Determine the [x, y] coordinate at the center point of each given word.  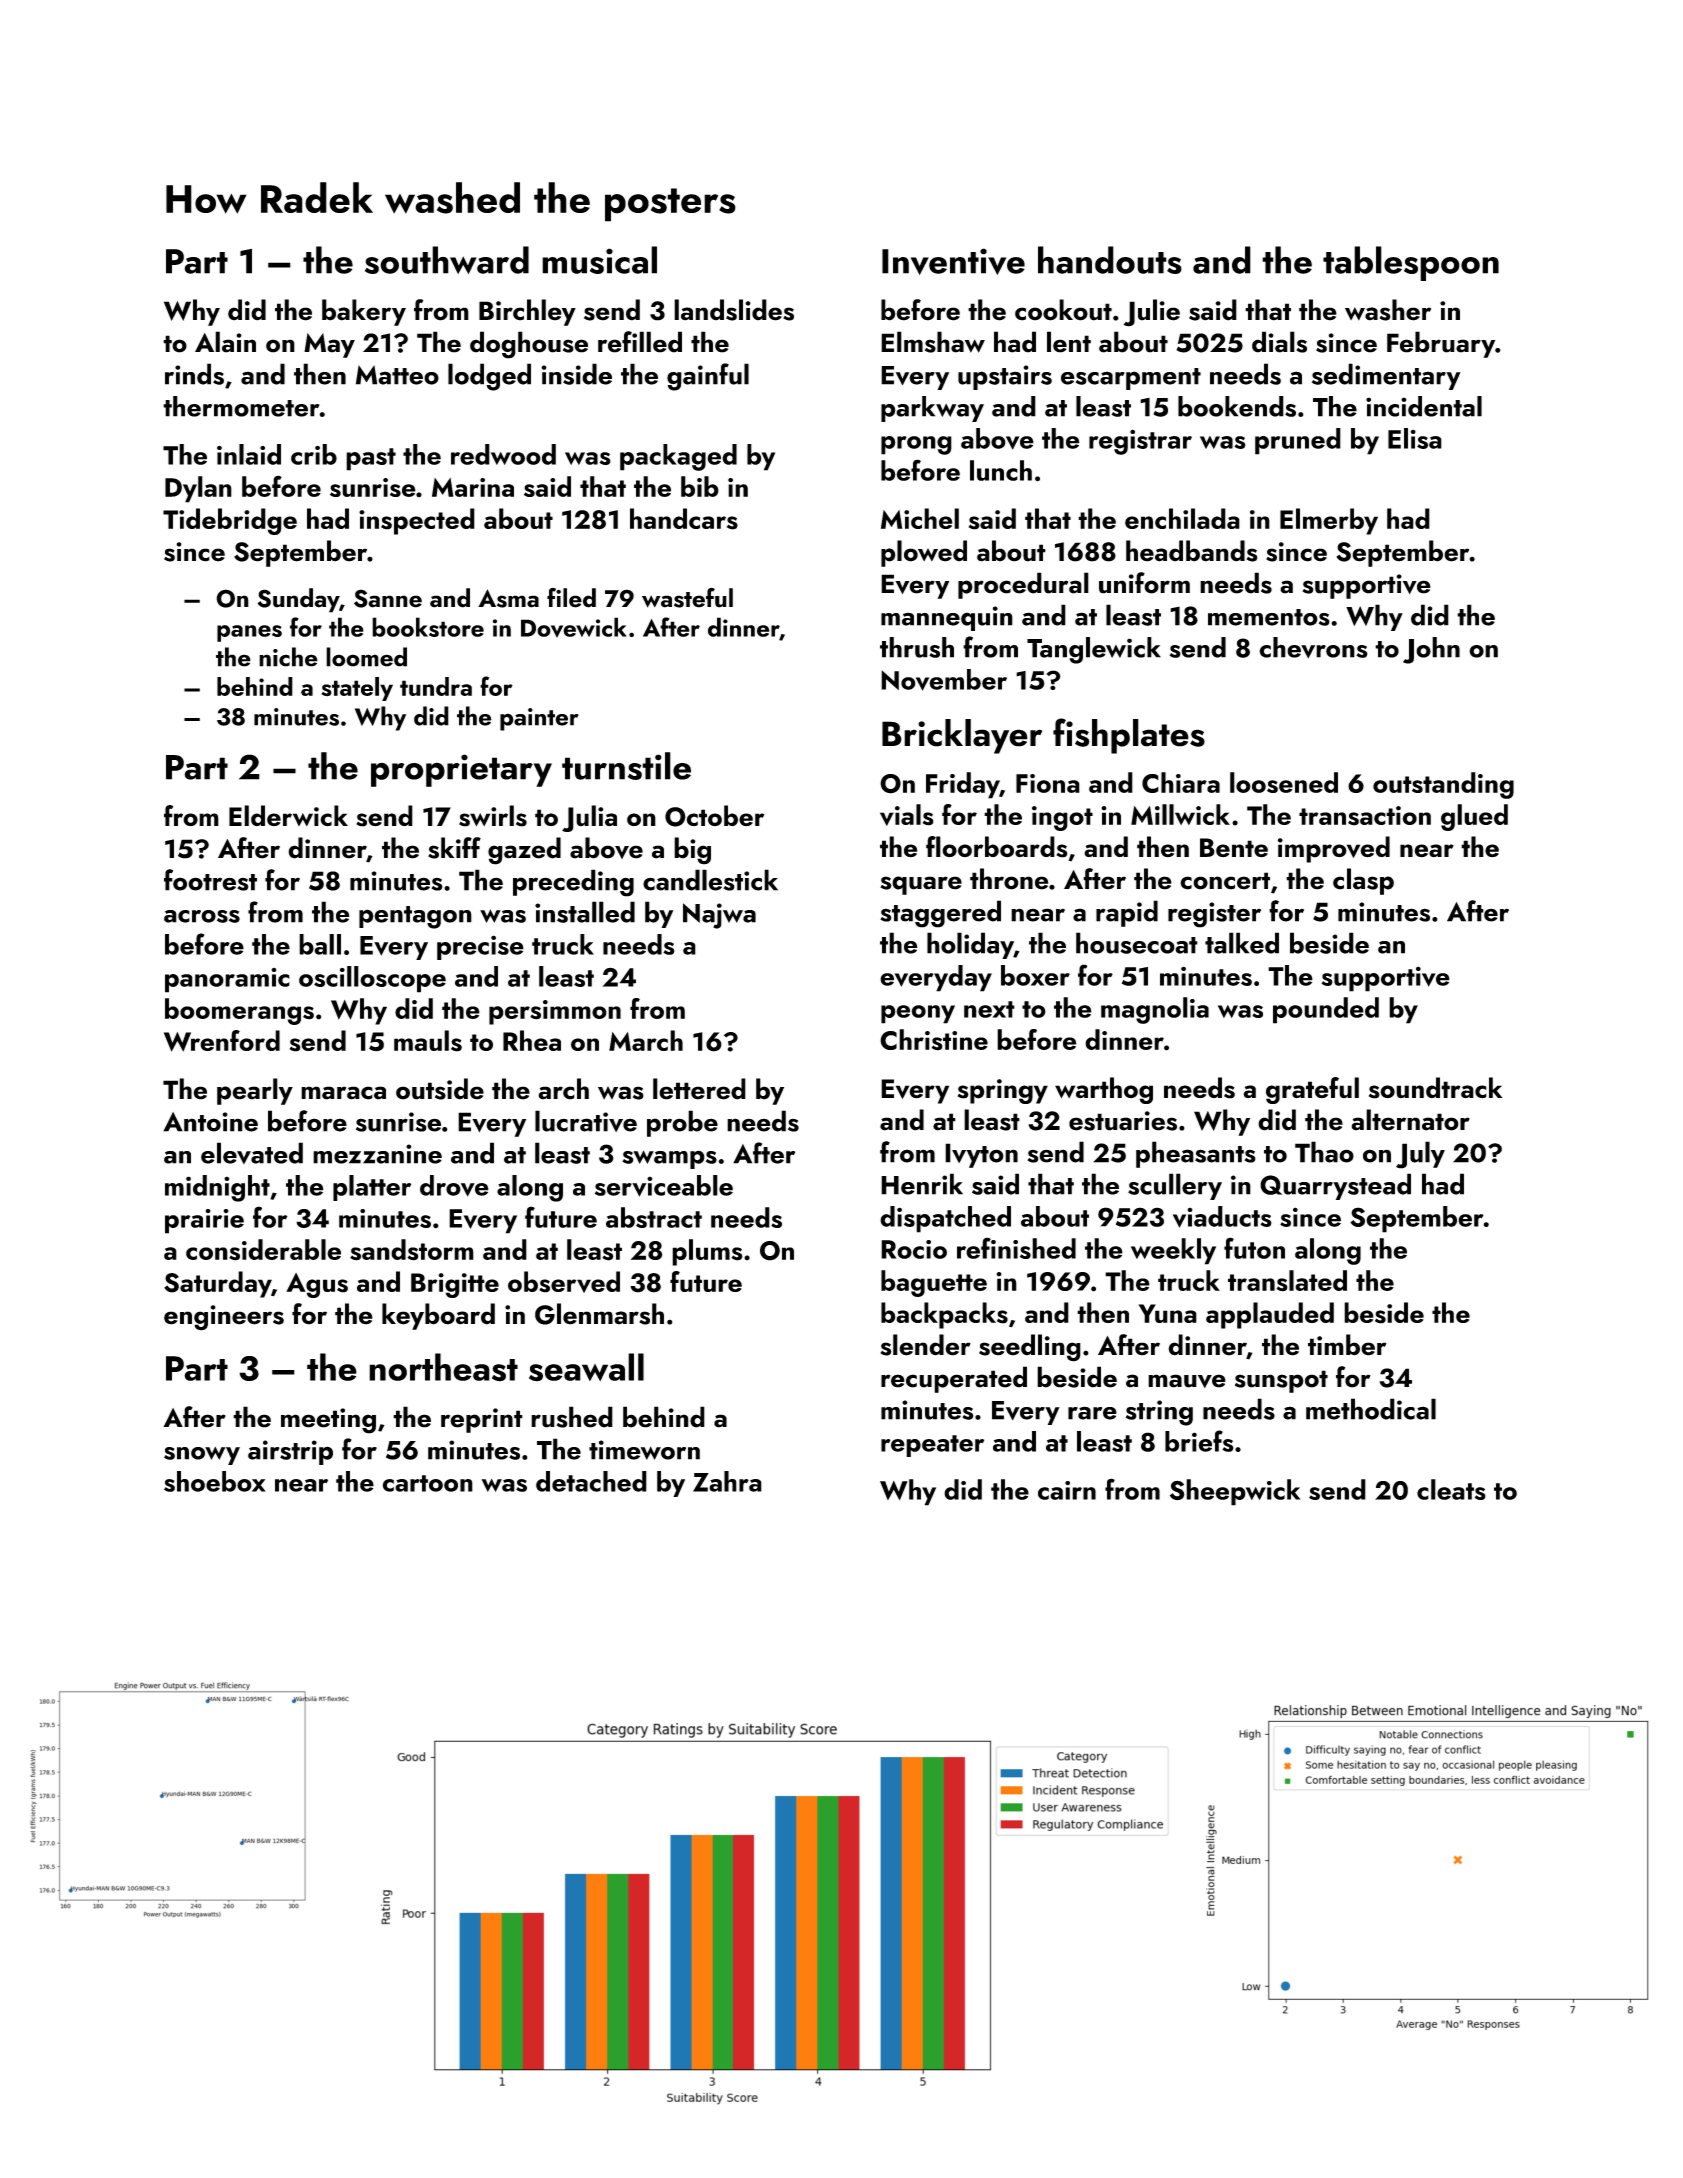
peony [918, 1014]
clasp [1363, 881]
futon [1254, 1248]
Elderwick [288, 816]
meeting [328, 1421]
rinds [194, 374]
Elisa [1415, 438]
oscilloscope [372, 979]
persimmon [555, 1012]
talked [1242, 943]
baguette [934, 1283]
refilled [640, 342]
